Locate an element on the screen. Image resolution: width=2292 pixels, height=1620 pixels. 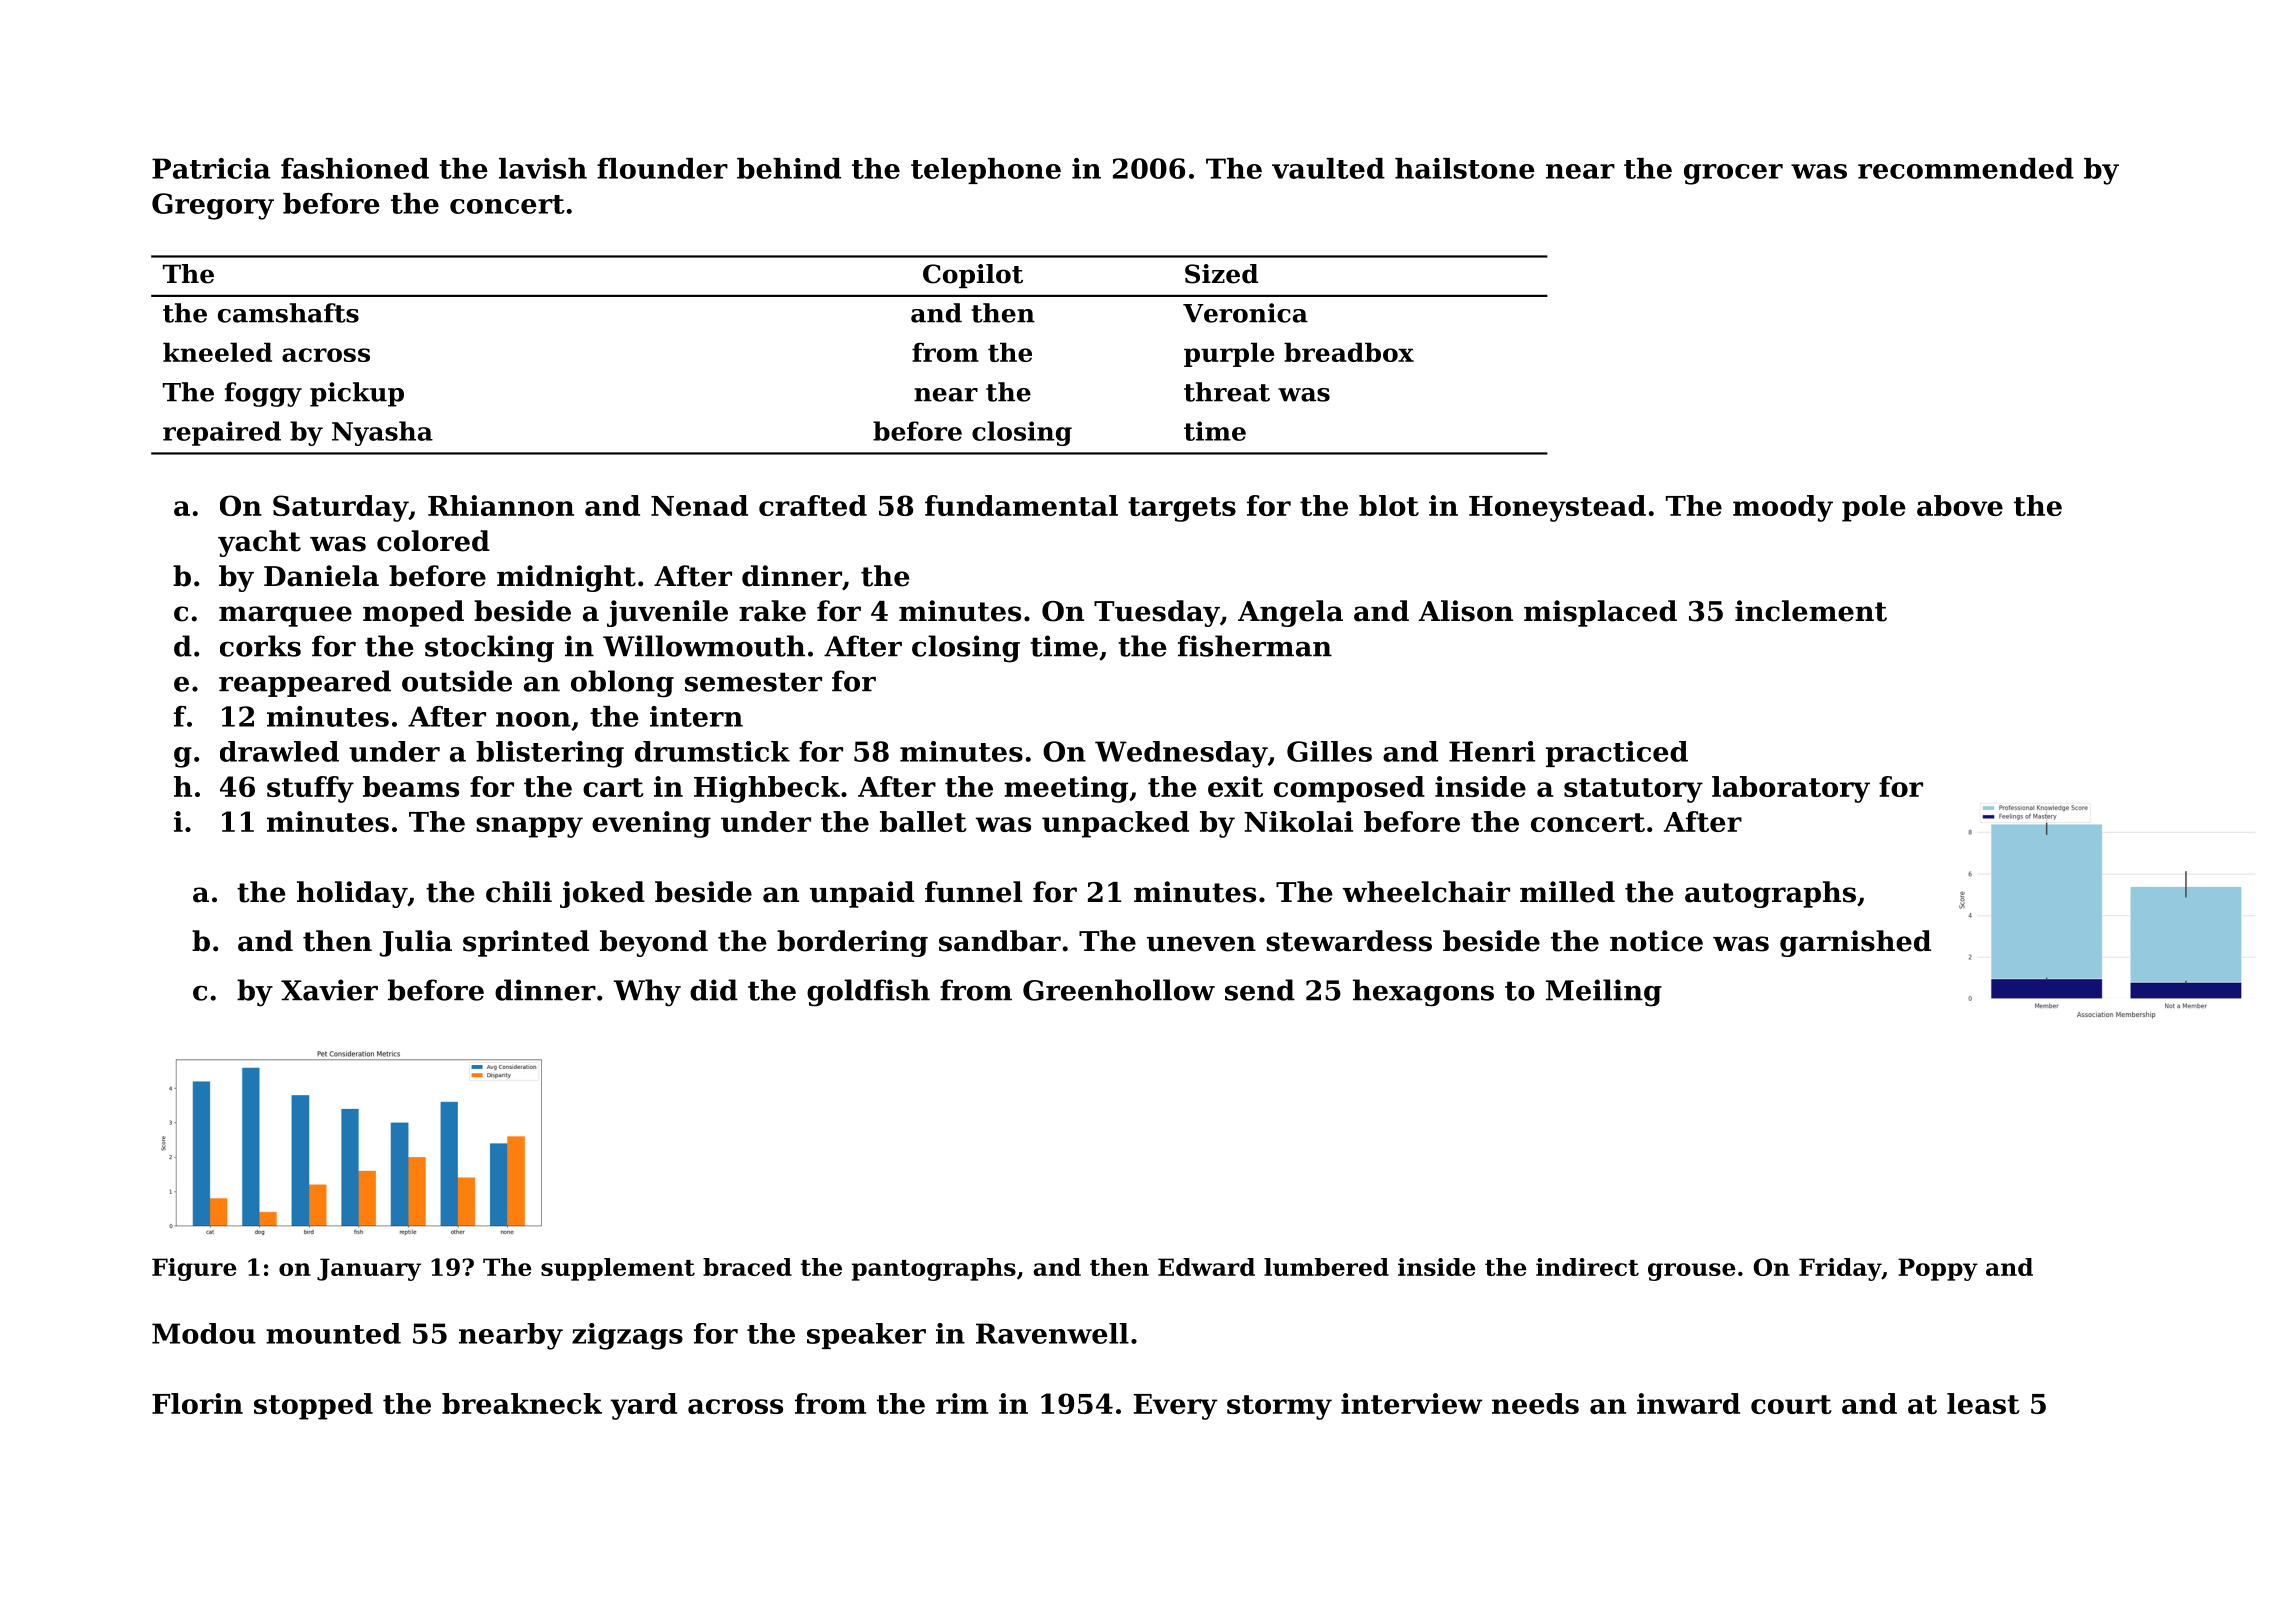
holiday is located at coordinates (352, 894).
